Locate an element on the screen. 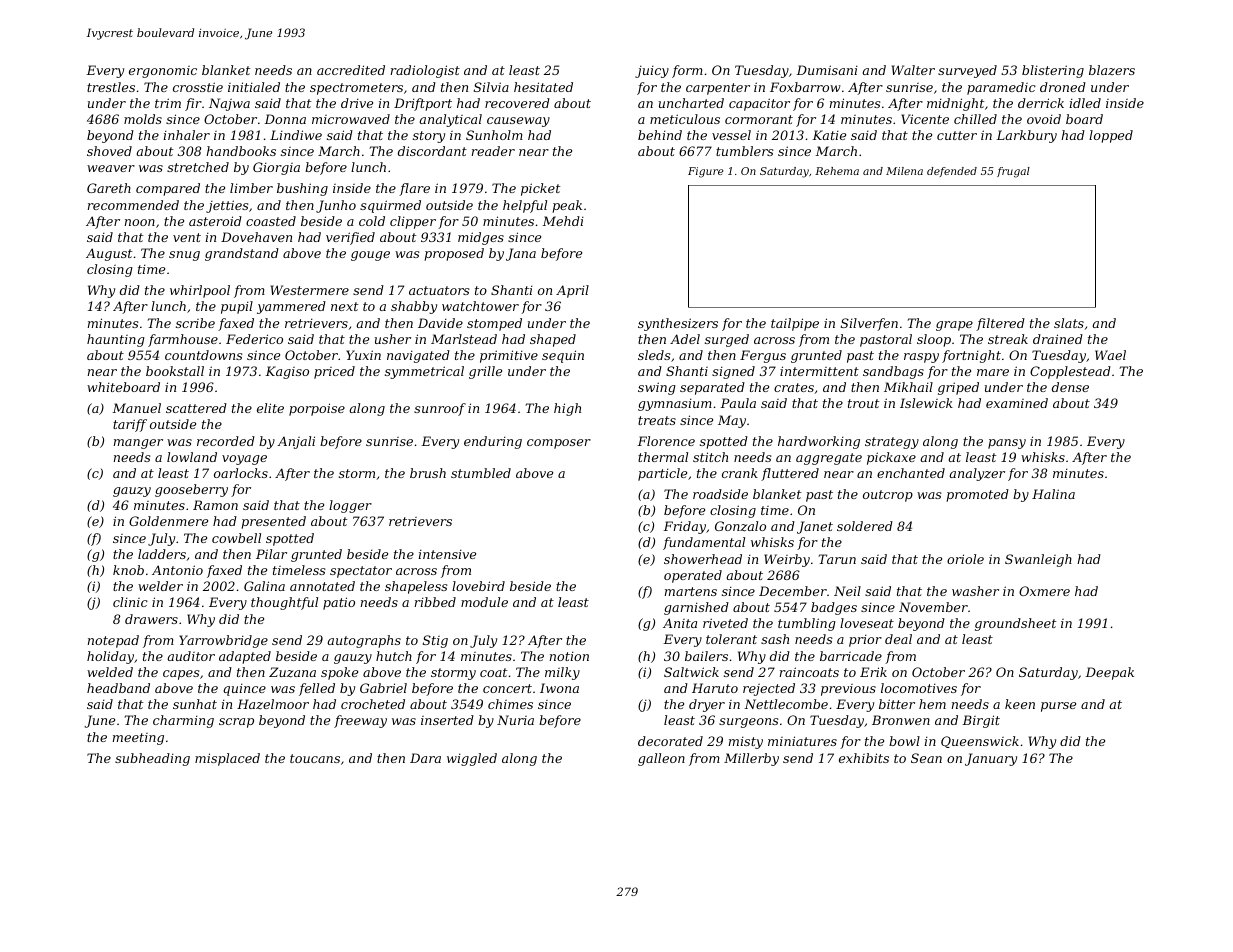  promoted is located at coordinates (977, 495).
